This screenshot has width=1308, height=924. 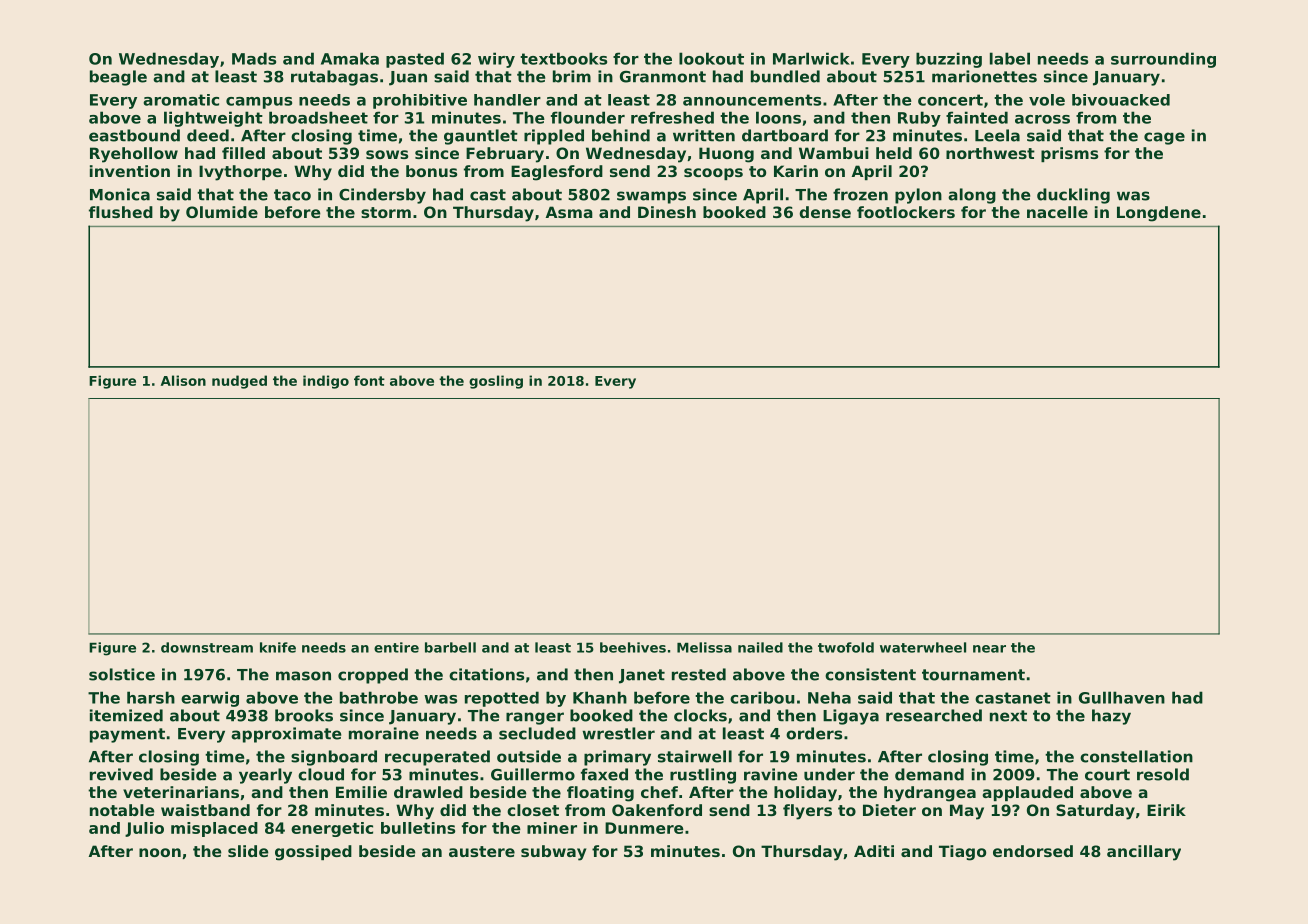 What do you see at coordinates (760, 647) in the screenshot?
I see `nailed` at bounding box center [760, 647].
